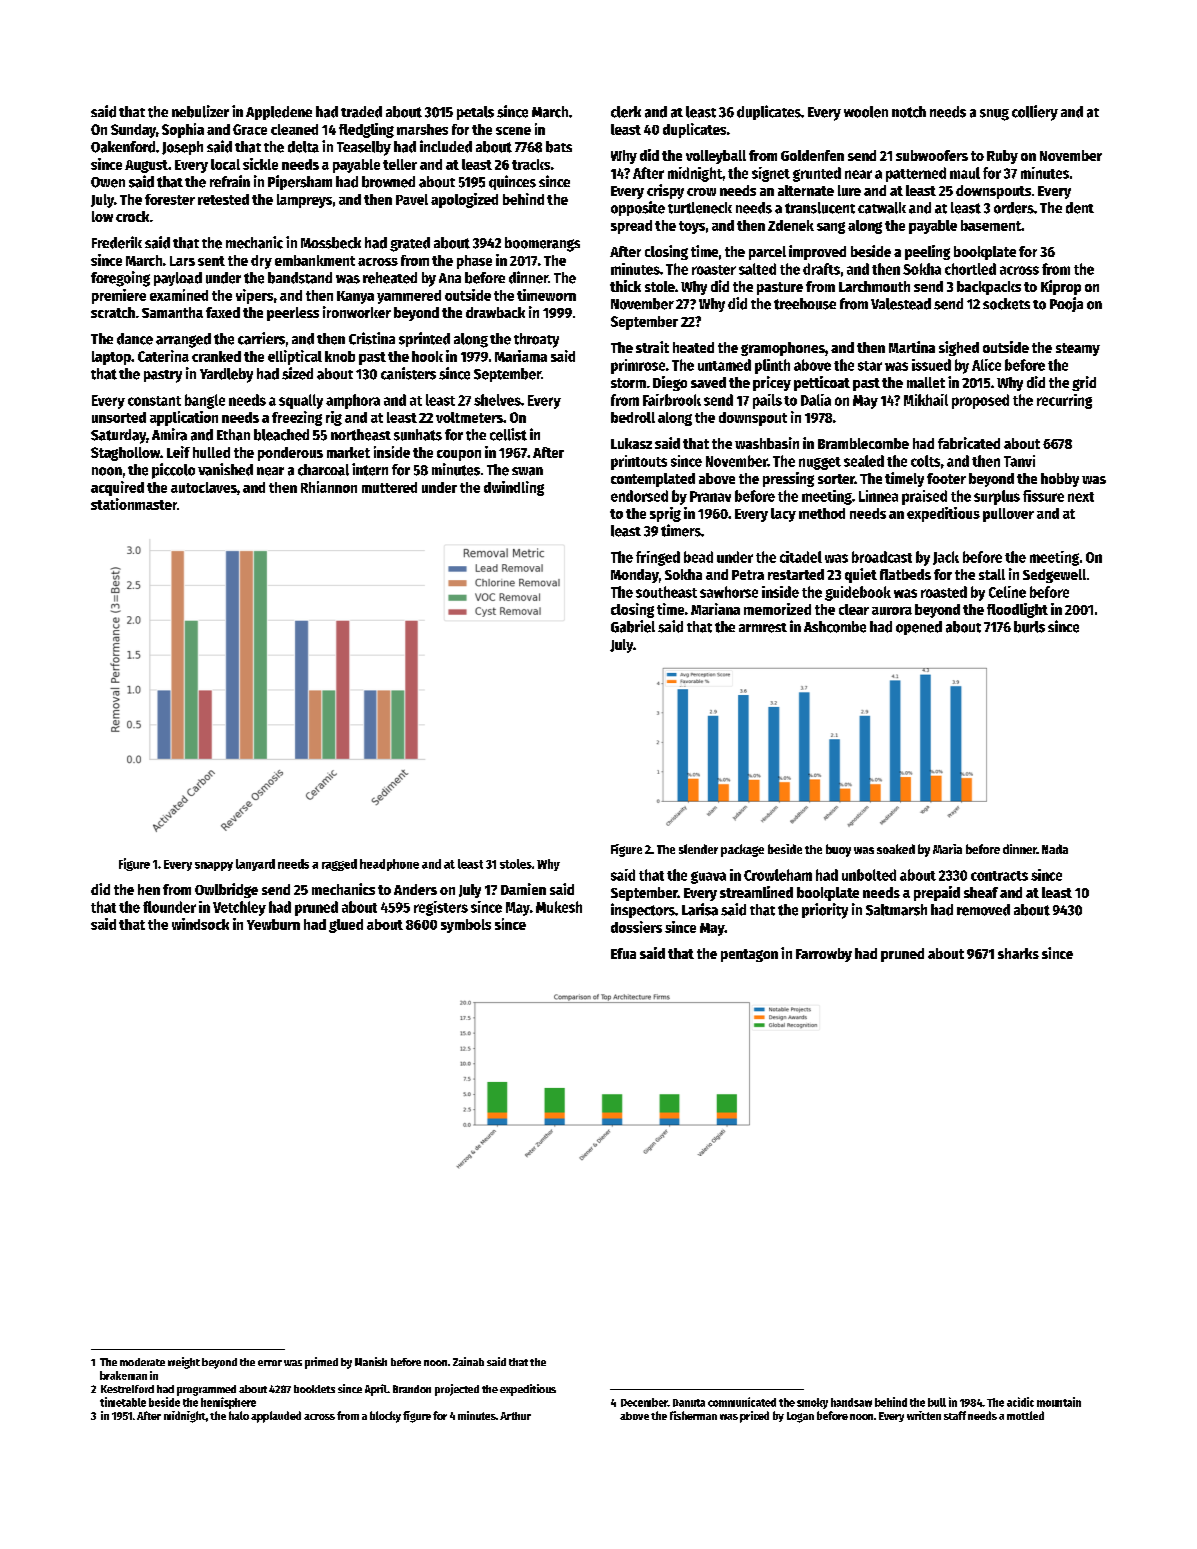 This image has height=1549, width=1197. What do you see at coordinates (184, 1363) in the image?
I see `weight` at bounding box center [184, 1363].
